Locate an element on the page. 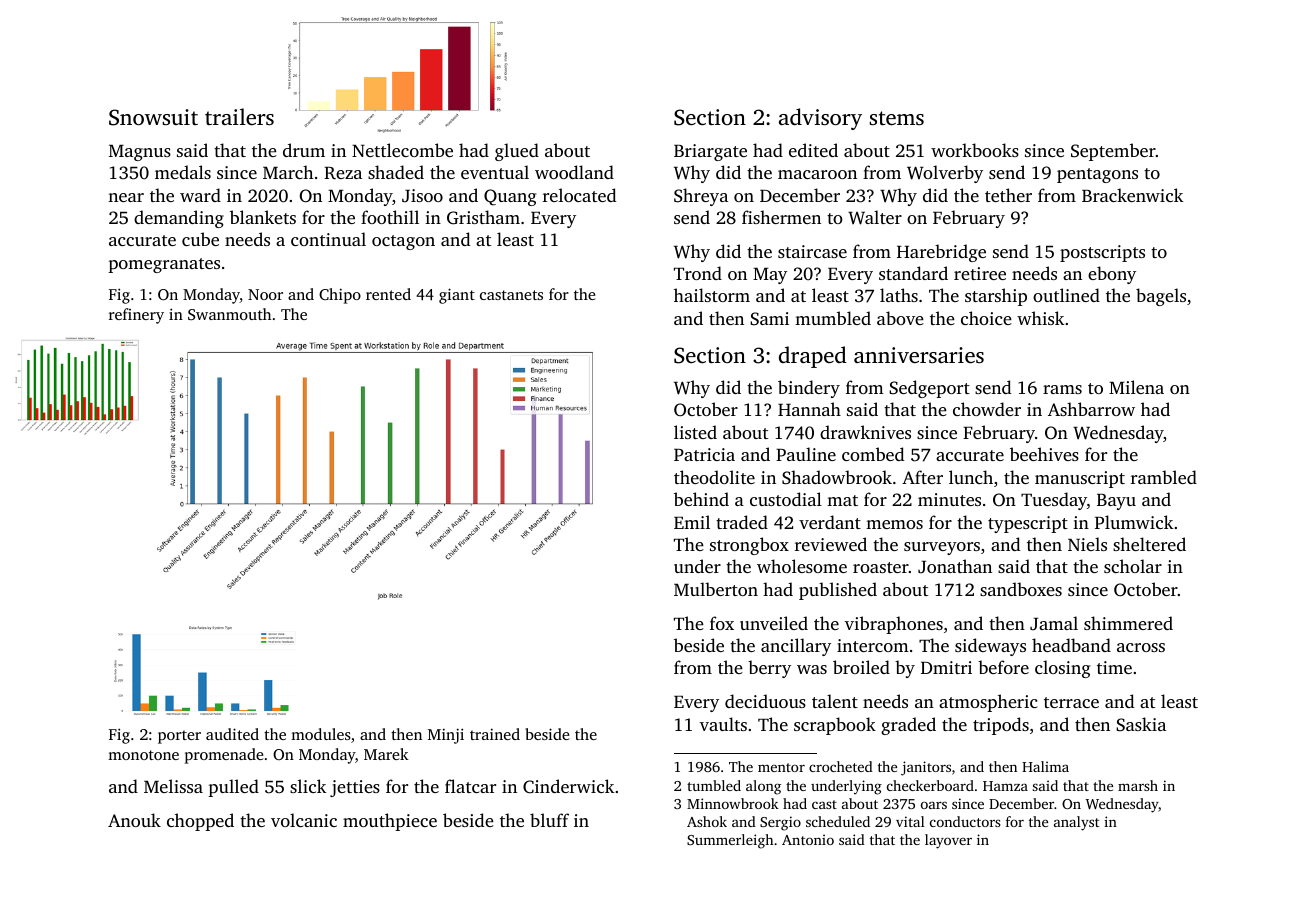 The image size is (1308, 924). custodial is located at coordinates (786, 499).
